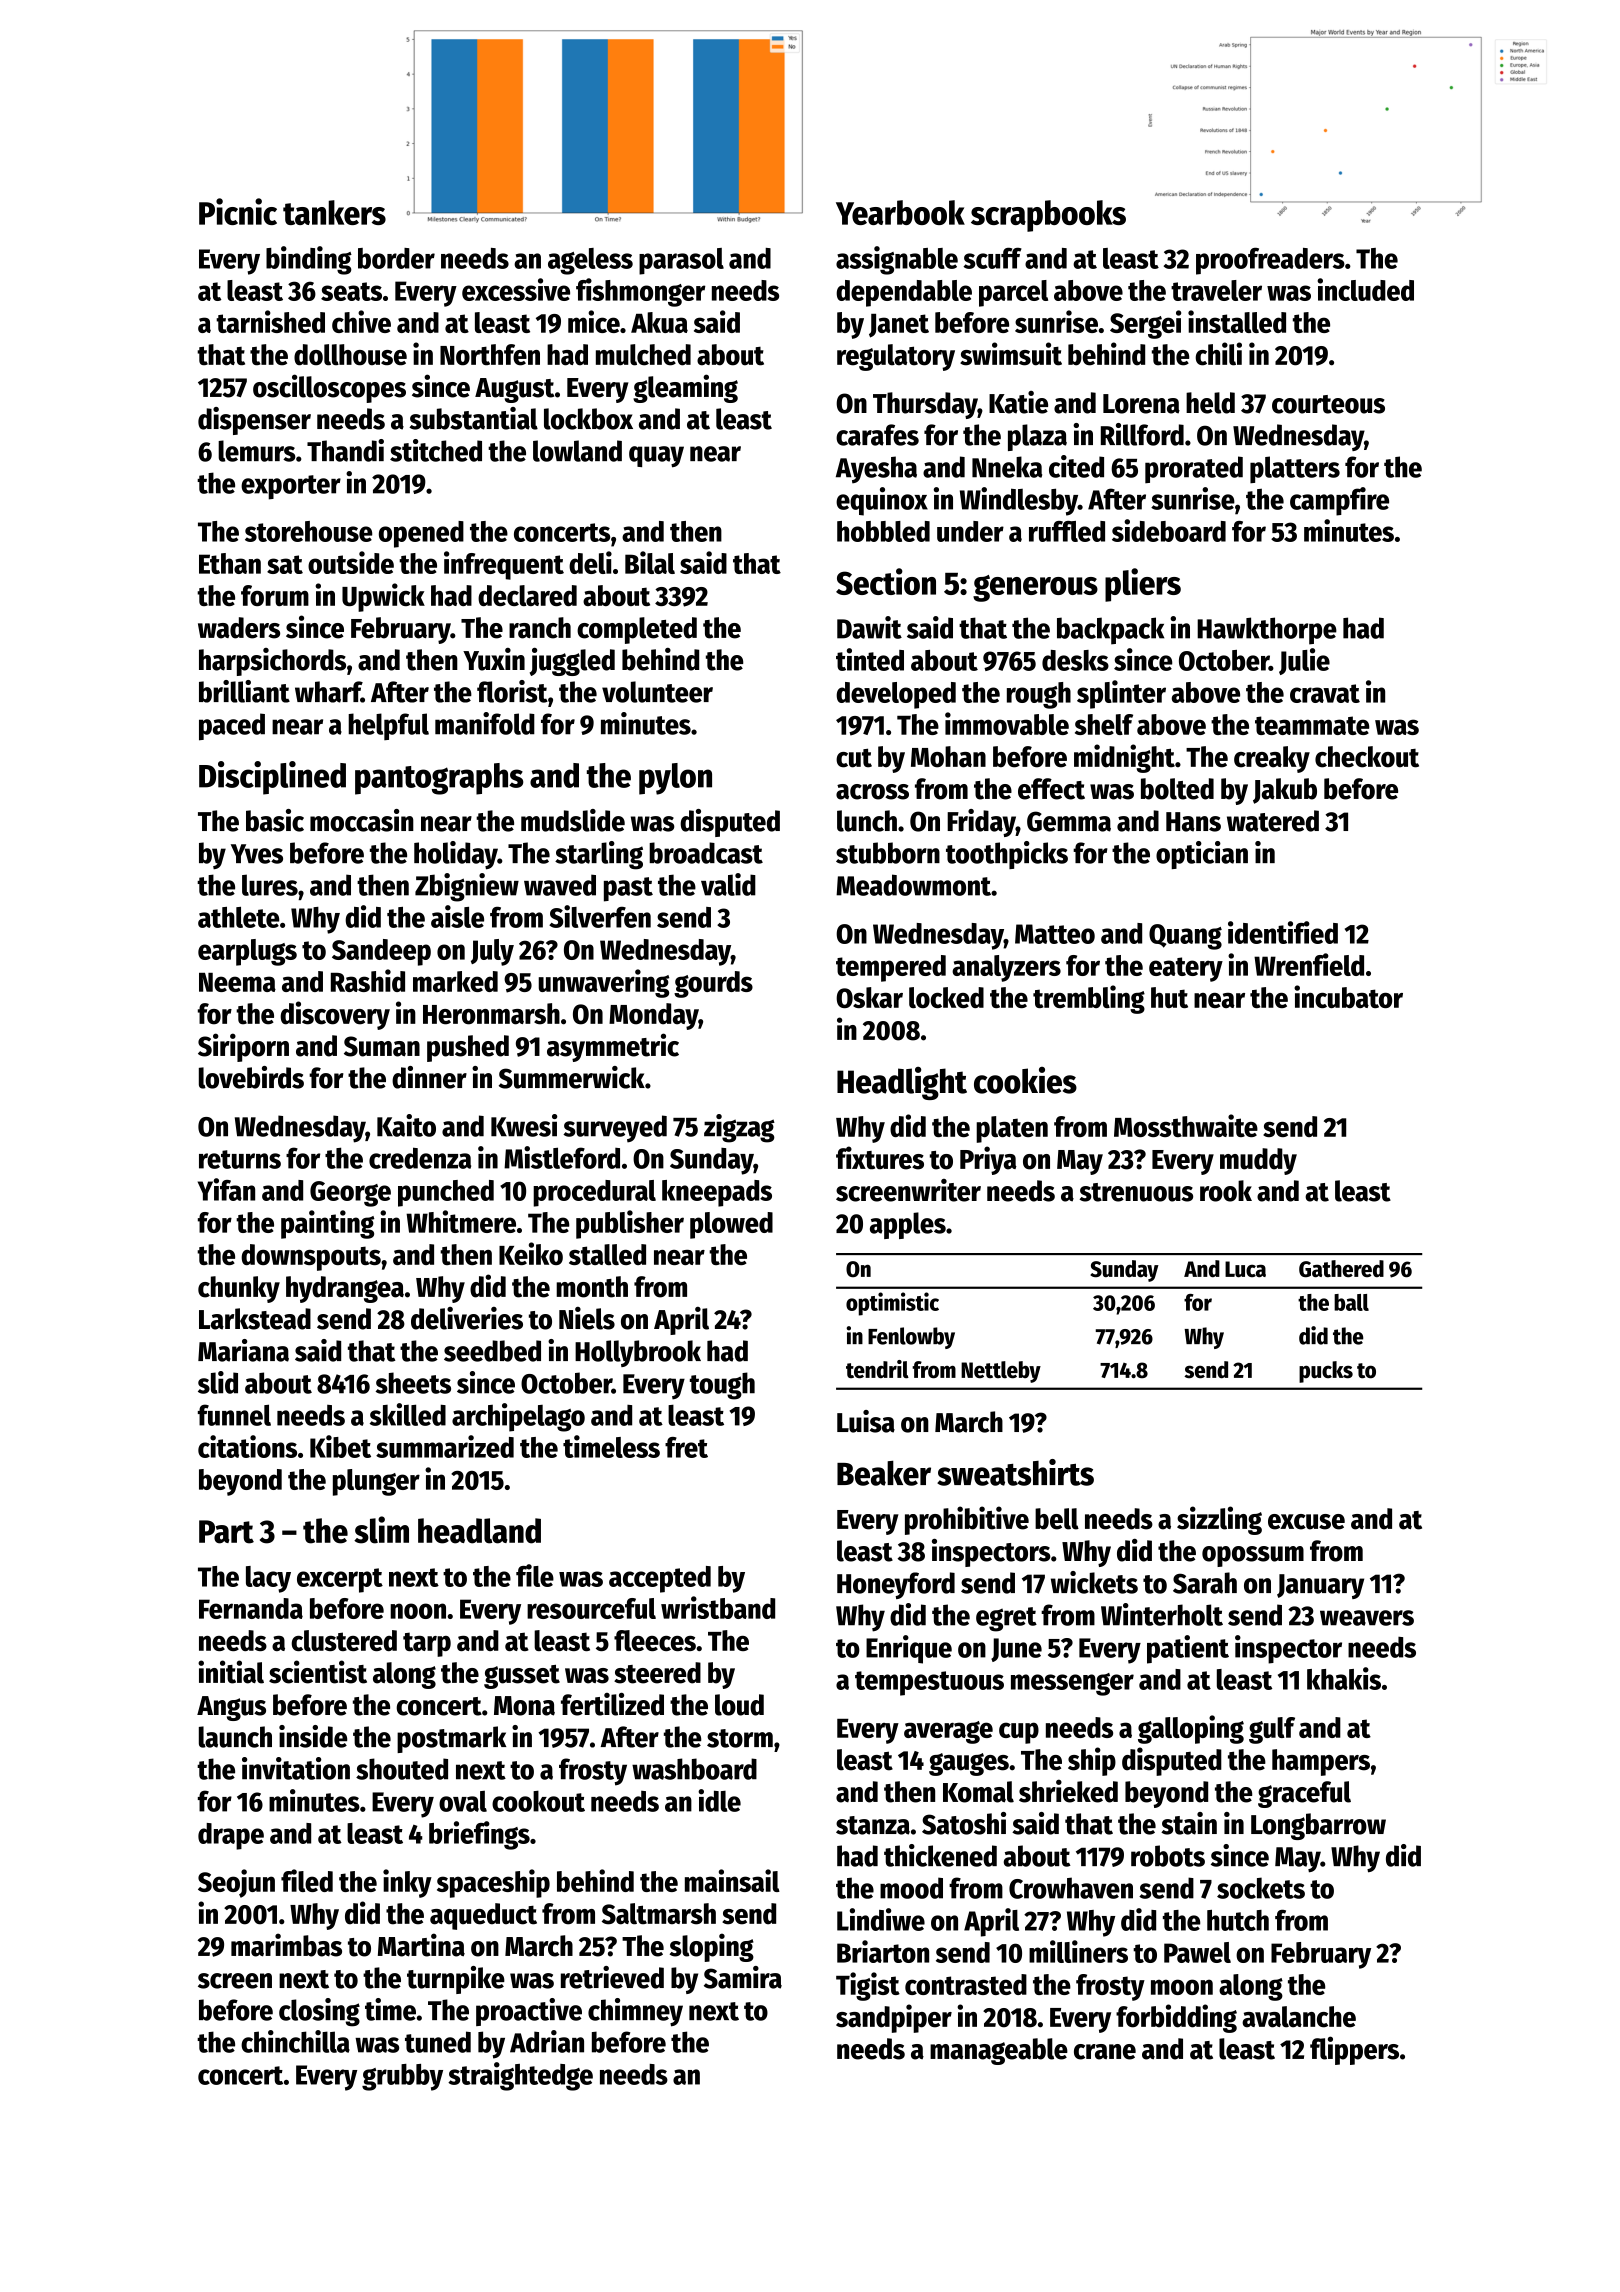  Describe the element at coordinates (473, 418) in the document. I see `substantial` at that location.
